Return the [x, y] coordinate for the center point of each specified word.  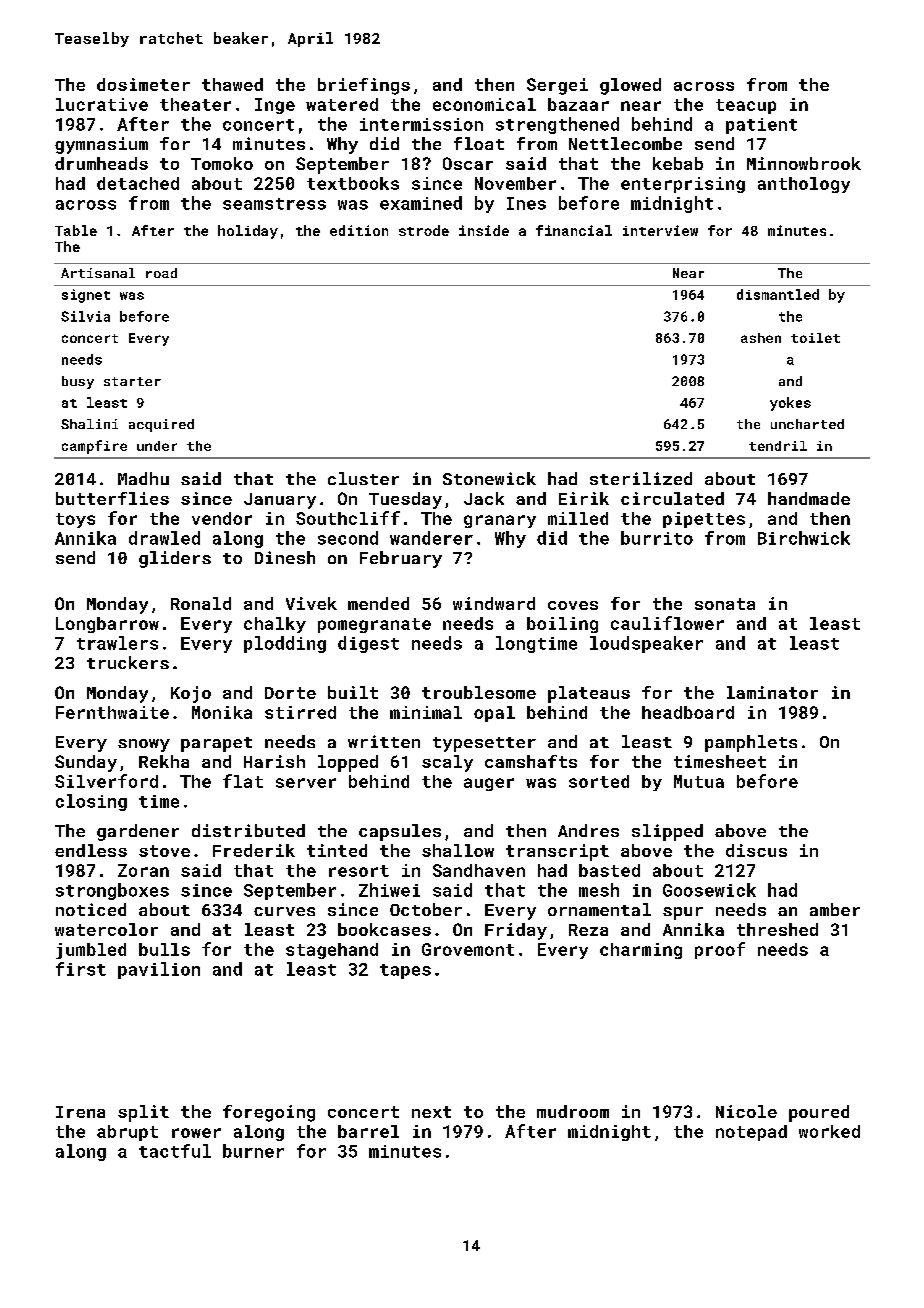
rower [196, 1133]
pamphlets [751, 743]
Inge [275, 106]
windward [494, 603]
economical [484, 104]
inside [484, 230]
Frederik [254, 850]
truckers [128, 662]
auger [489, 784]
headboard [688, 712]
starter [132, 381]
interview [660, 230]
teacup [746, 106]
